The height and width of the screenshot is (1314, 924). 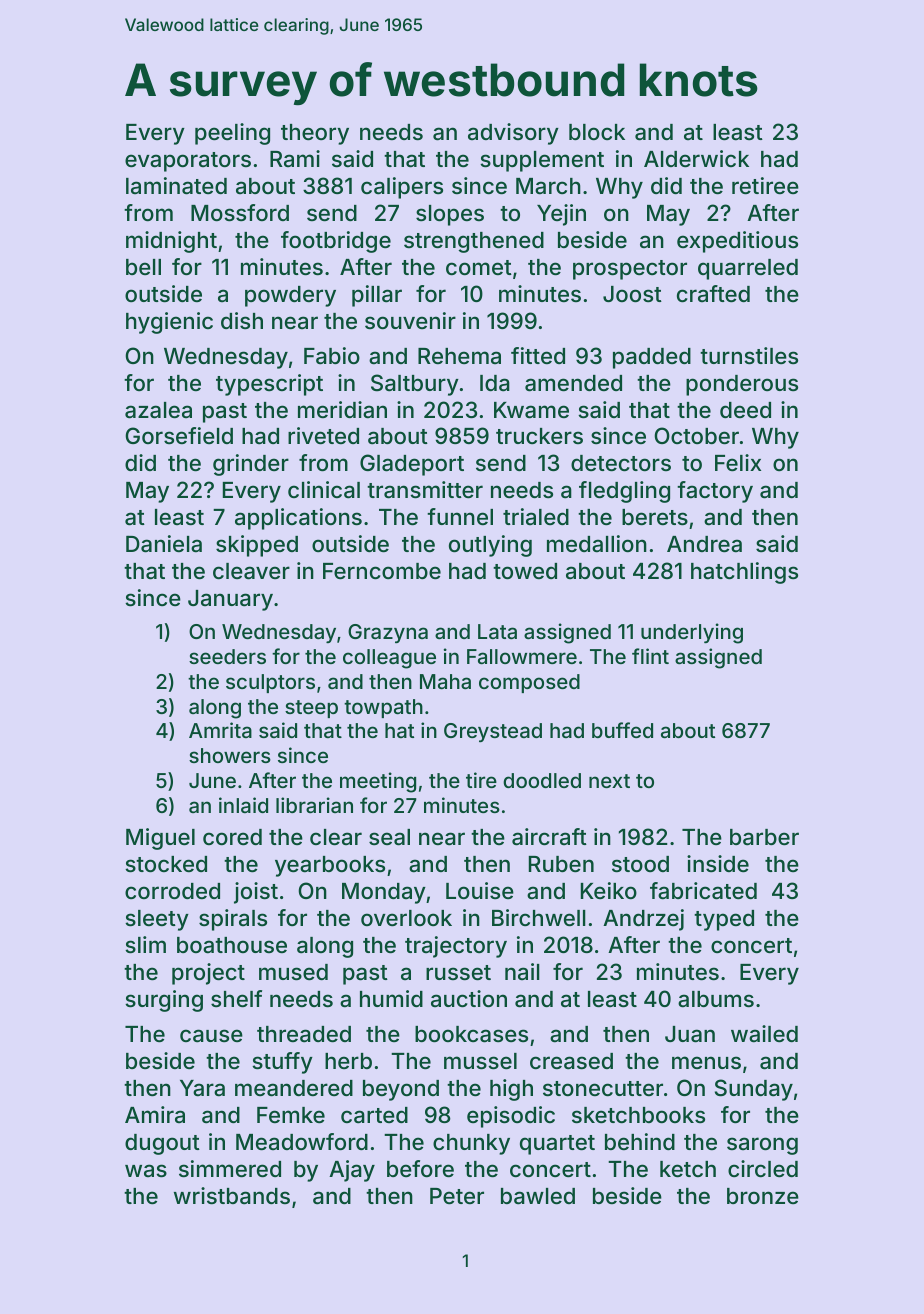 What do you see at coordinates (233, 920) in the screenshot?
I see `spirals` at bounding box center [233, 920].
